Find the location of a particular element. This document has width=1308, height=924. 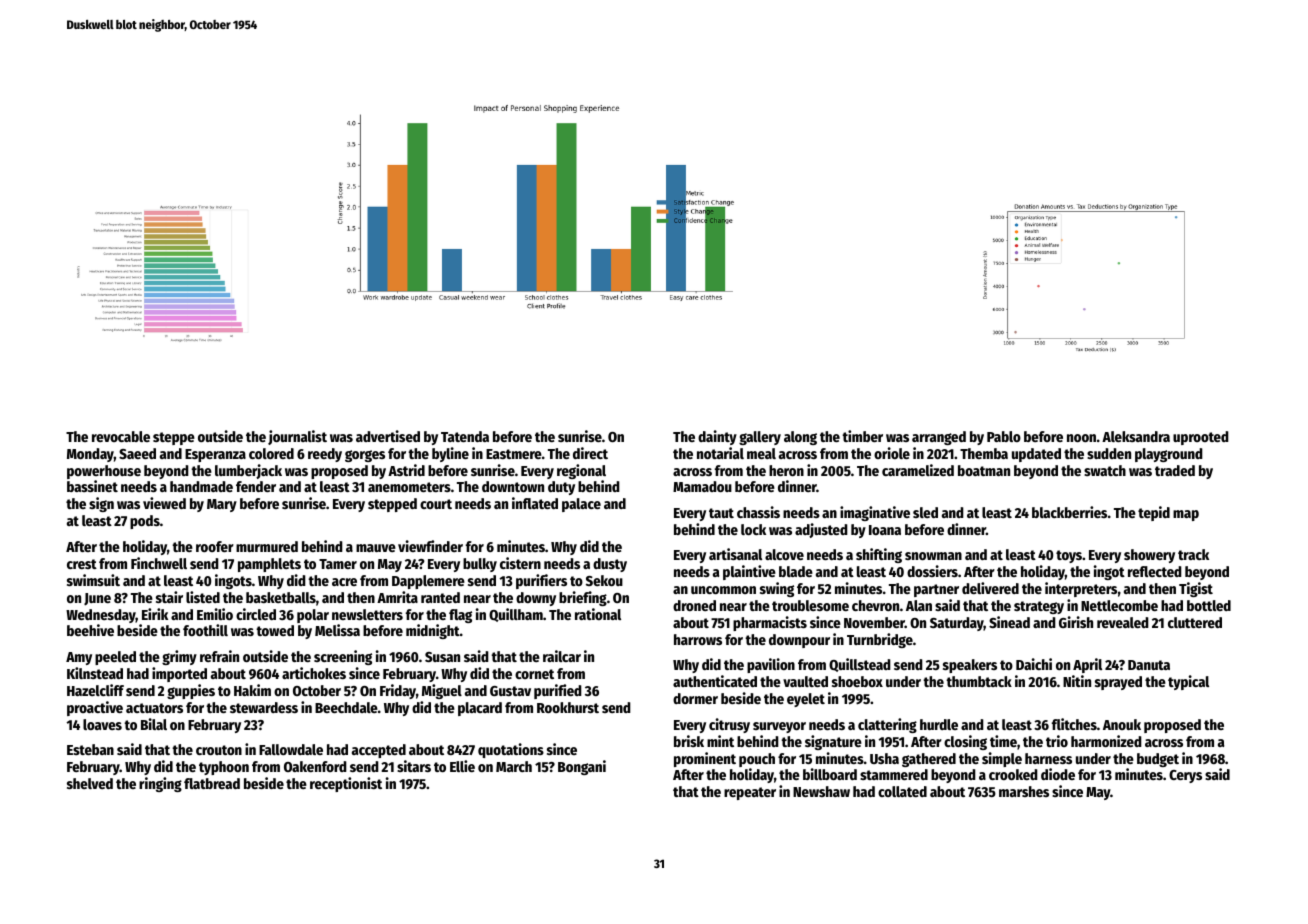

rational is located at coordinates (598, 614).
